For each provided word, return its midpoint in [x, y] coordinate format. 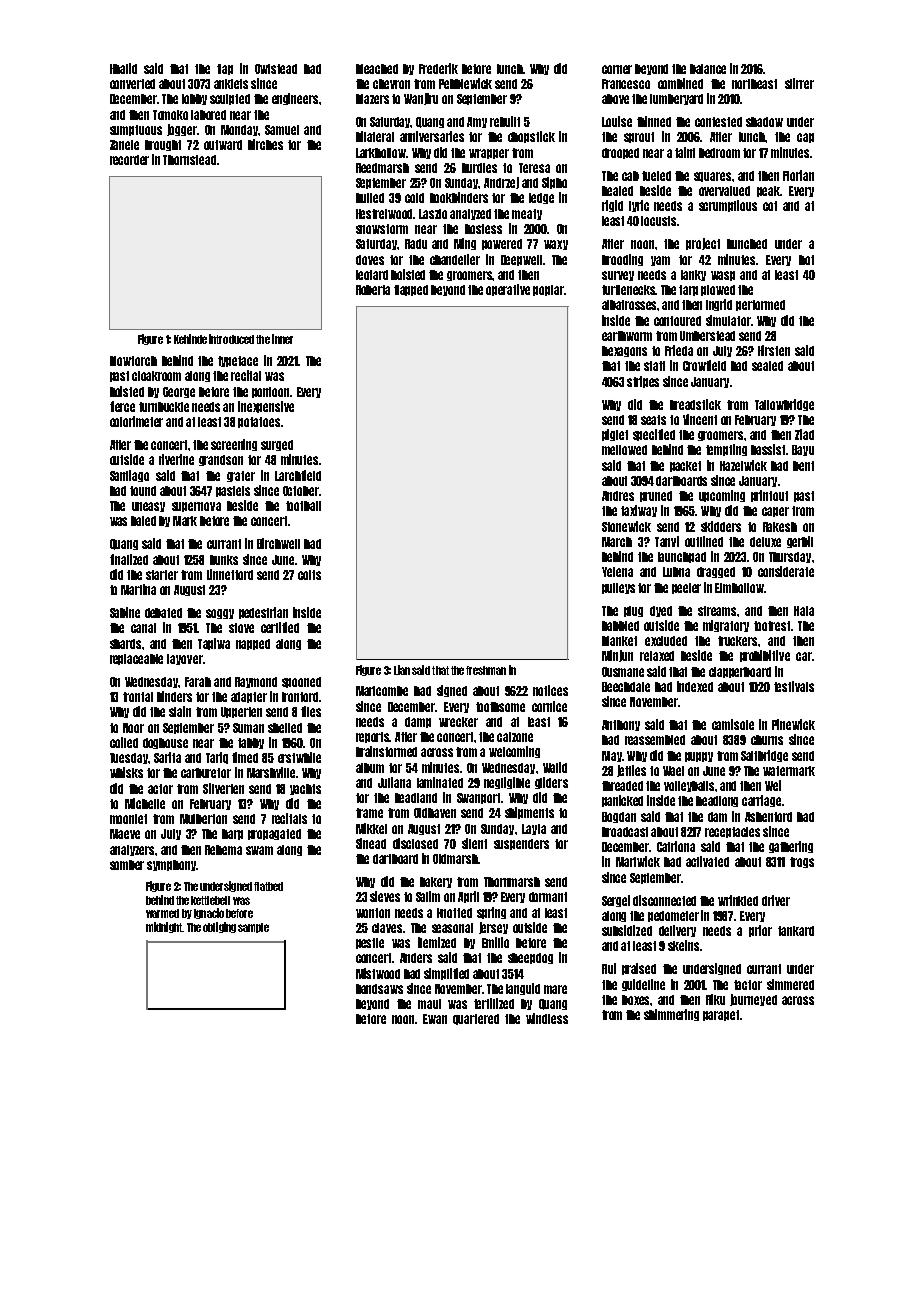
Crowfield [704, 365]
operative [508, 290]
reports [373, 737]
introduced [231, 339]
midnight [164, 927]
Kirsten [774, 350]
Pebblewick [465, 83]
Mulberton [203, 819]
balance [708, 69]
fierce [122, 406]
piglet [615, 435]
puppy [699, 757]
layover [185, 659]
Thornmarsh [512, 882]
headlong [717, 801]
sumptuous [136, 130]
